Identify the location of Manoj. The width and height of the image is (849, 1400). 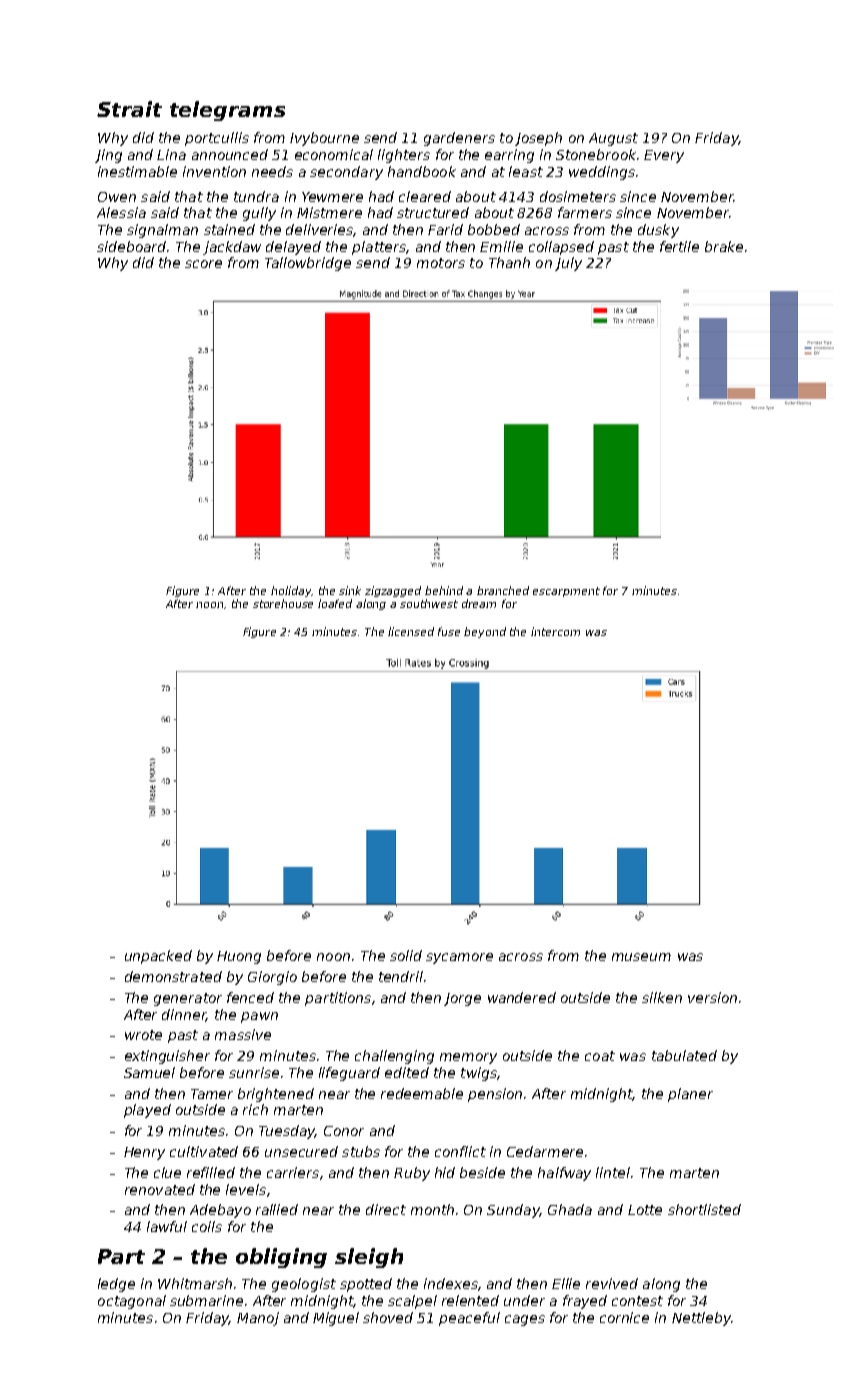
(258, 1319).
